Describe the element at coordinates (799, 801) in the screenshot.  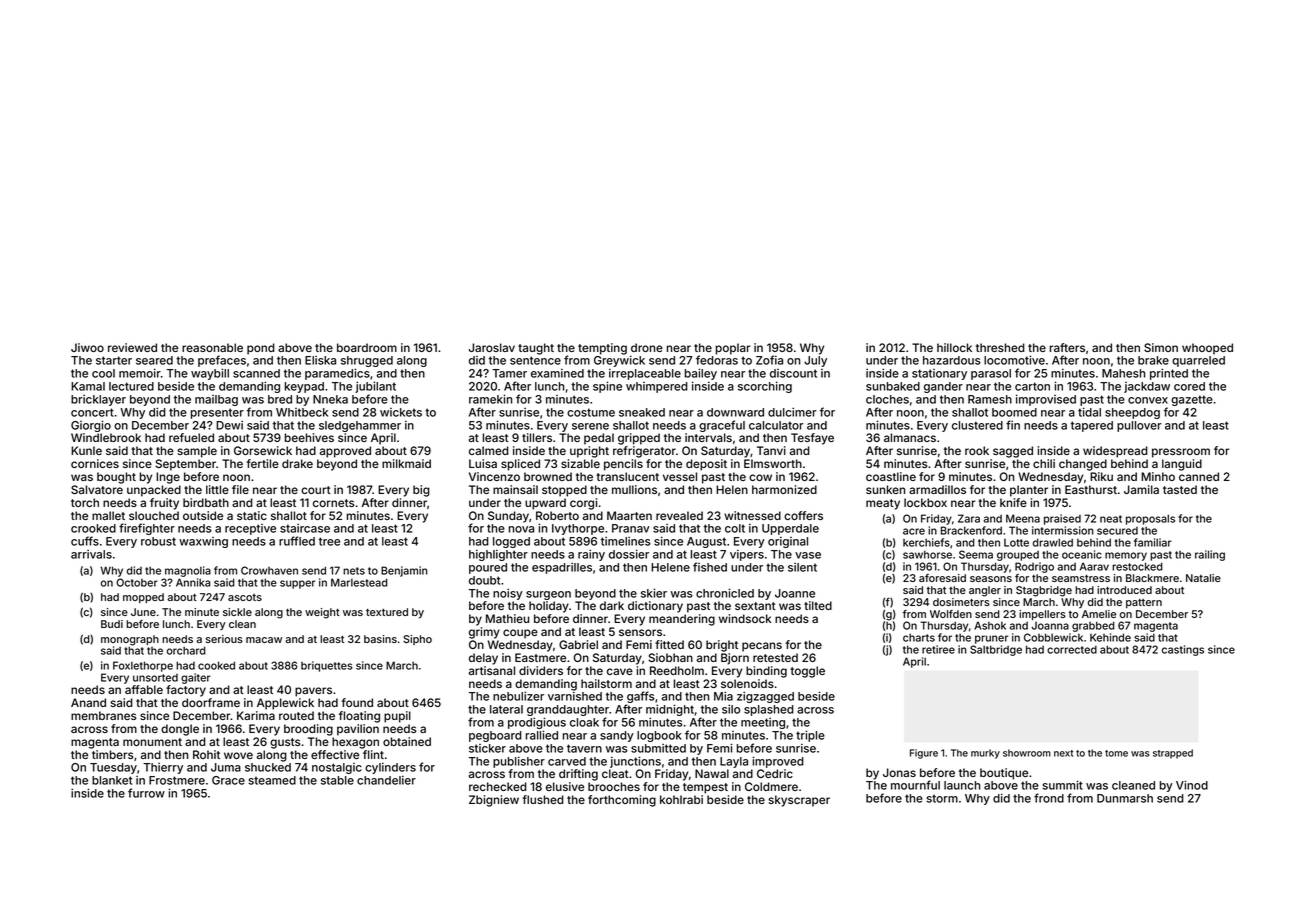
I see `skyscraper` at that location.
